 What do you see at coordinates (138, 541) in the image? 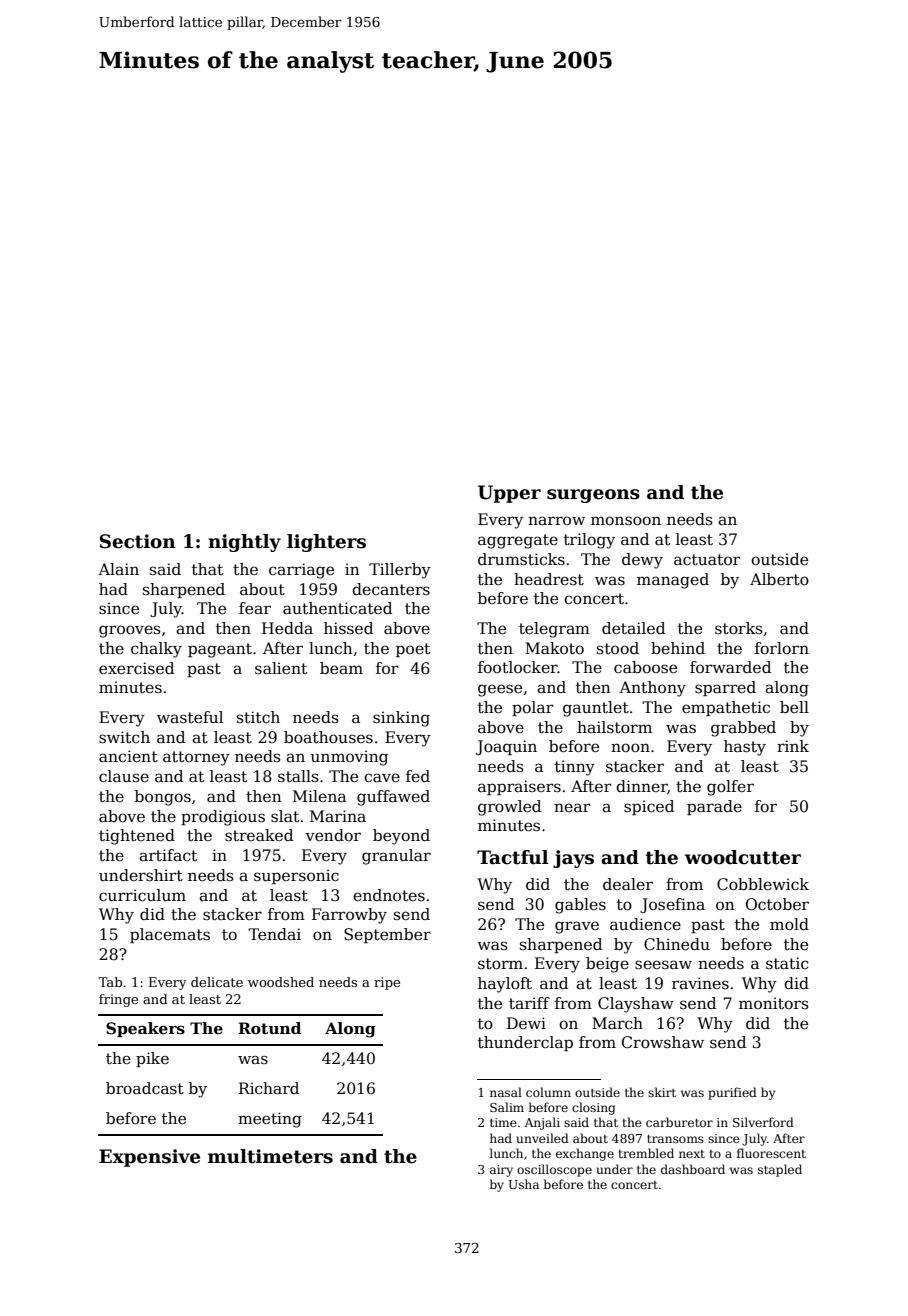
I see `Section` at bounding box center [138, 541].
